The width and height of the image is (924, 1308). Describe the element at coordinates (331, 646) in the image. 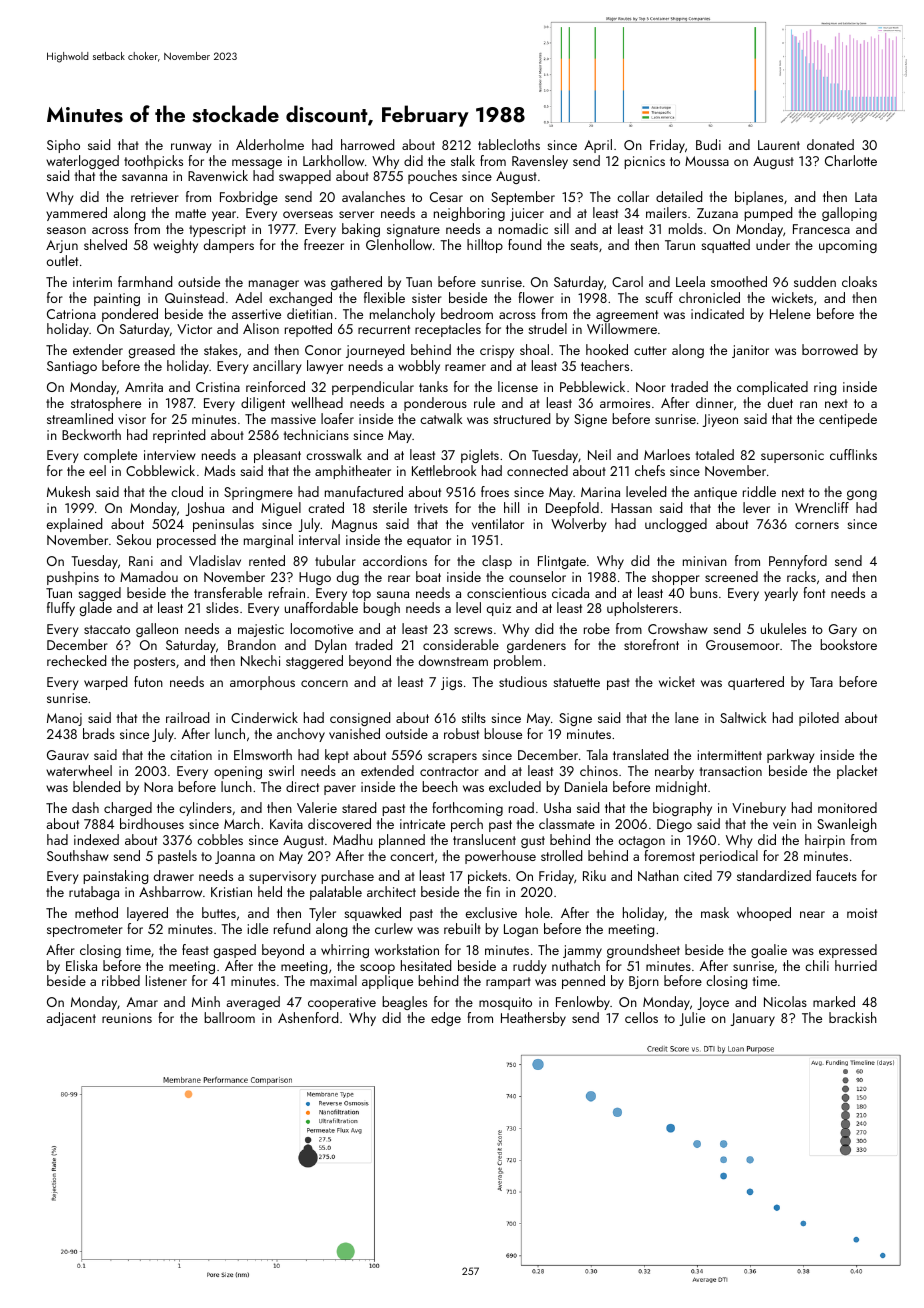

I see `Dylan` at that location.
